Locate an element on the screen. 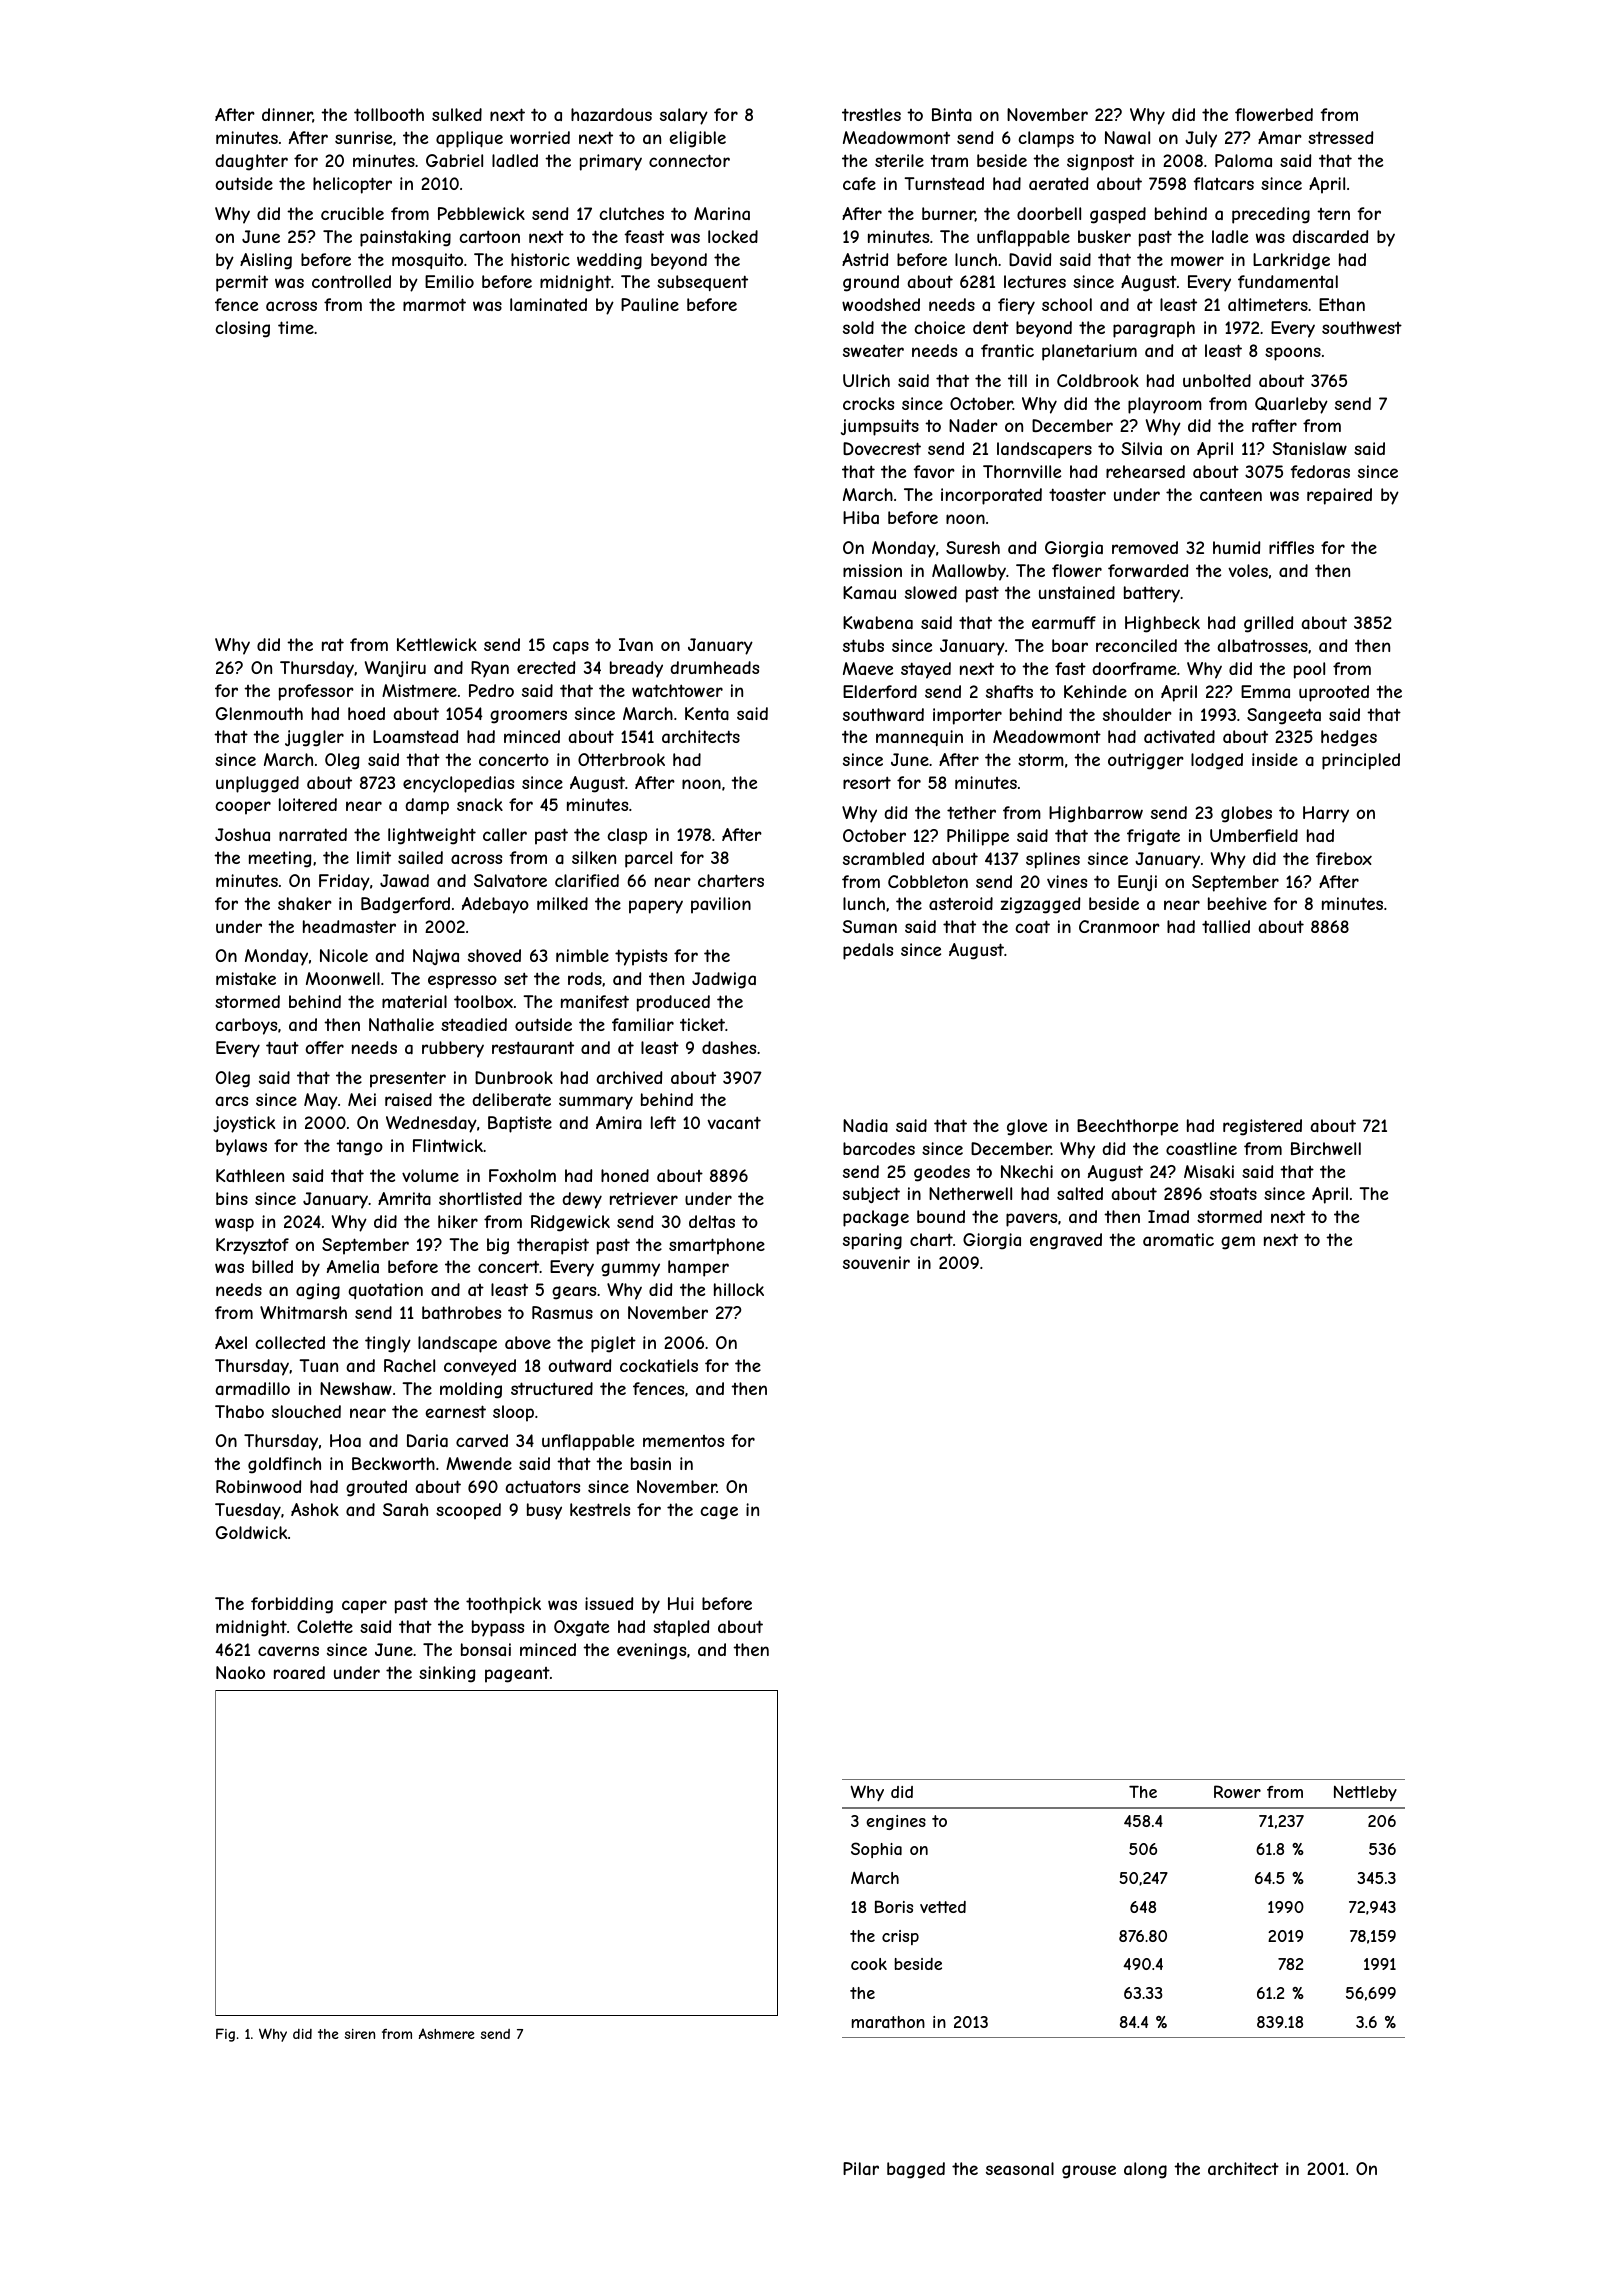 Image resolution: width=1620 pixels, height=2292 pixels. engraved is located at coordinates (1066, 1241).
